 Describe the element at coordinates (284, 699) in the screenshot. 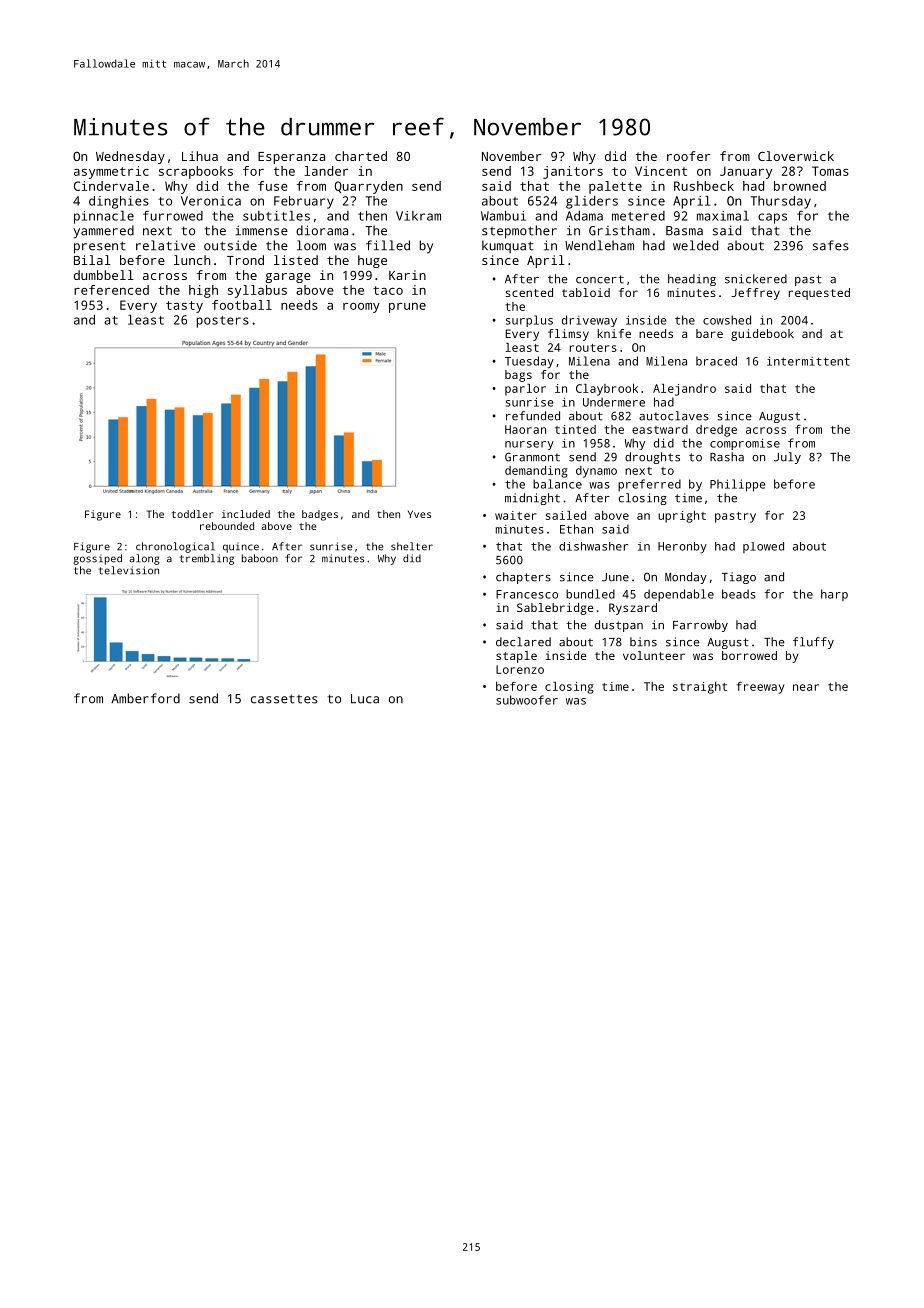

I see `cassettes` at that location.
